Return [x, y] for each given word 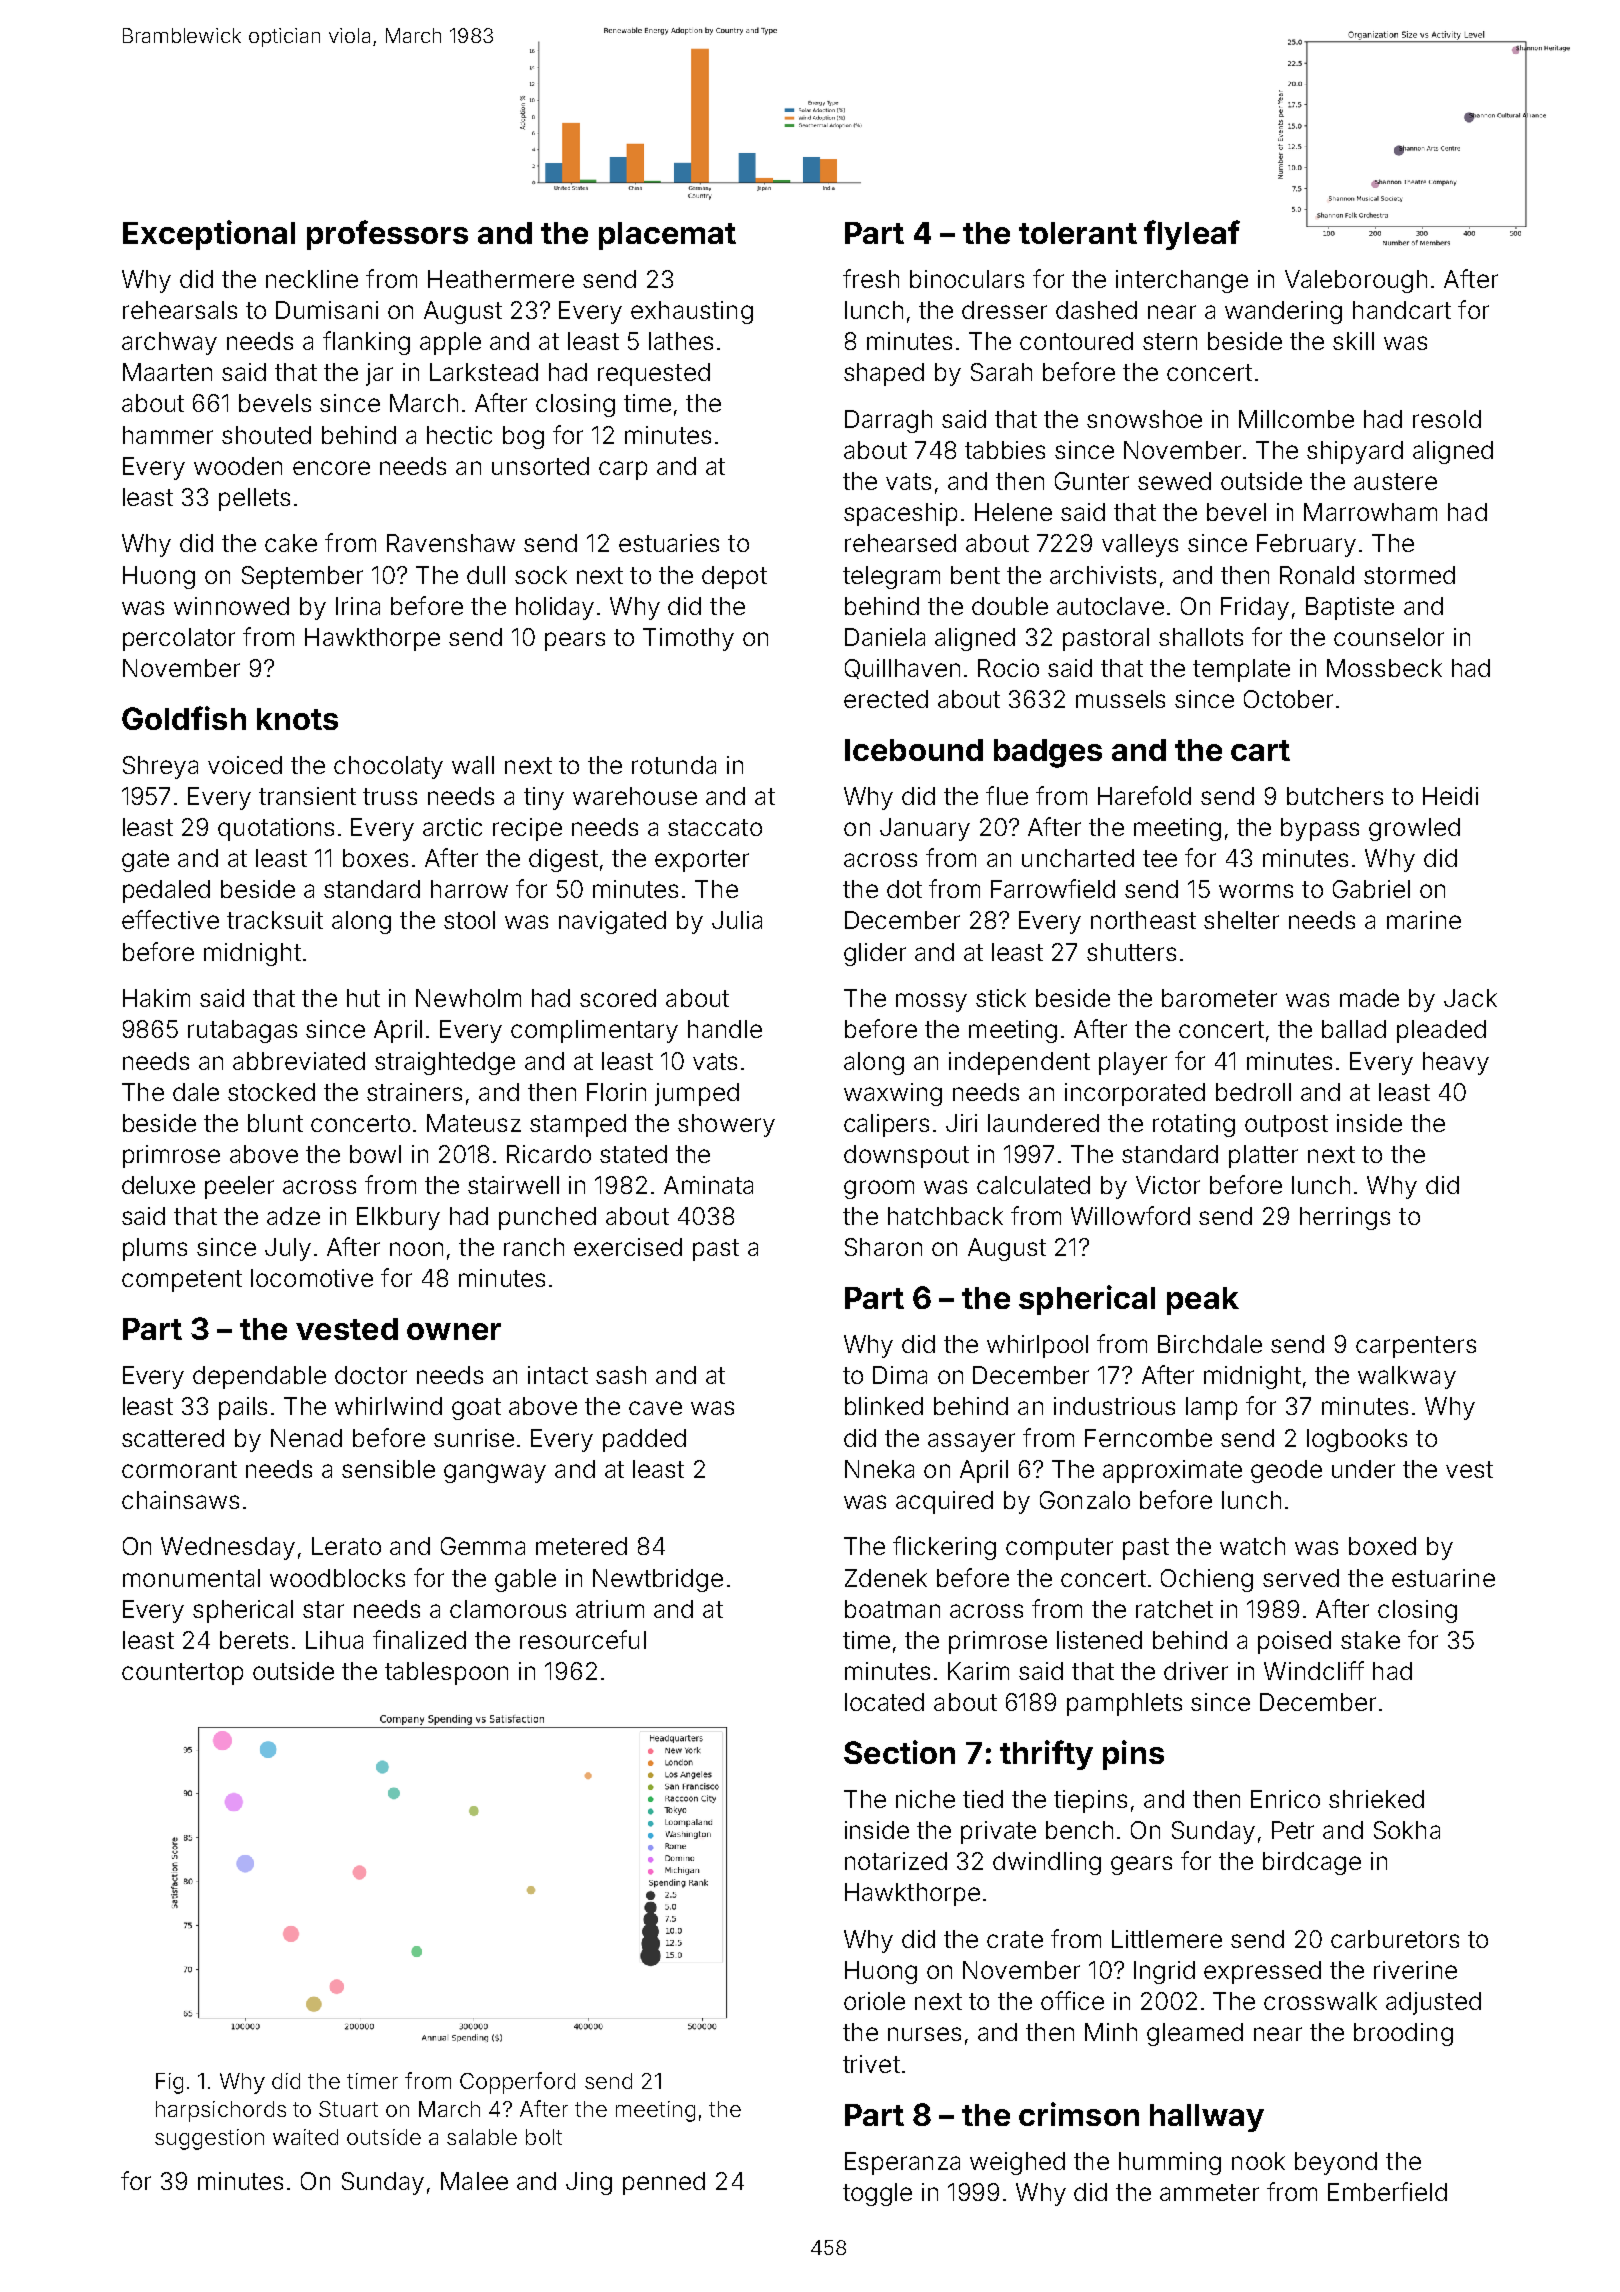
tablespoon [446, 1673]
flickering [944, 1548]
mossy [931, 1002]
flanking [366, 343]
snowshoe [1144, 419]
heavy [1456, 1063]
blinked [884, 1406]
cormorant [179, 1469]
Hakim [156, 998]
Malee [474, 2181]
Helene [1013, 512]
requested [654, 374]
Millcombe [1296, 419]
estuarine [1443, 1578]
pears [575, 641]
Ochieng [1207, 1580]
